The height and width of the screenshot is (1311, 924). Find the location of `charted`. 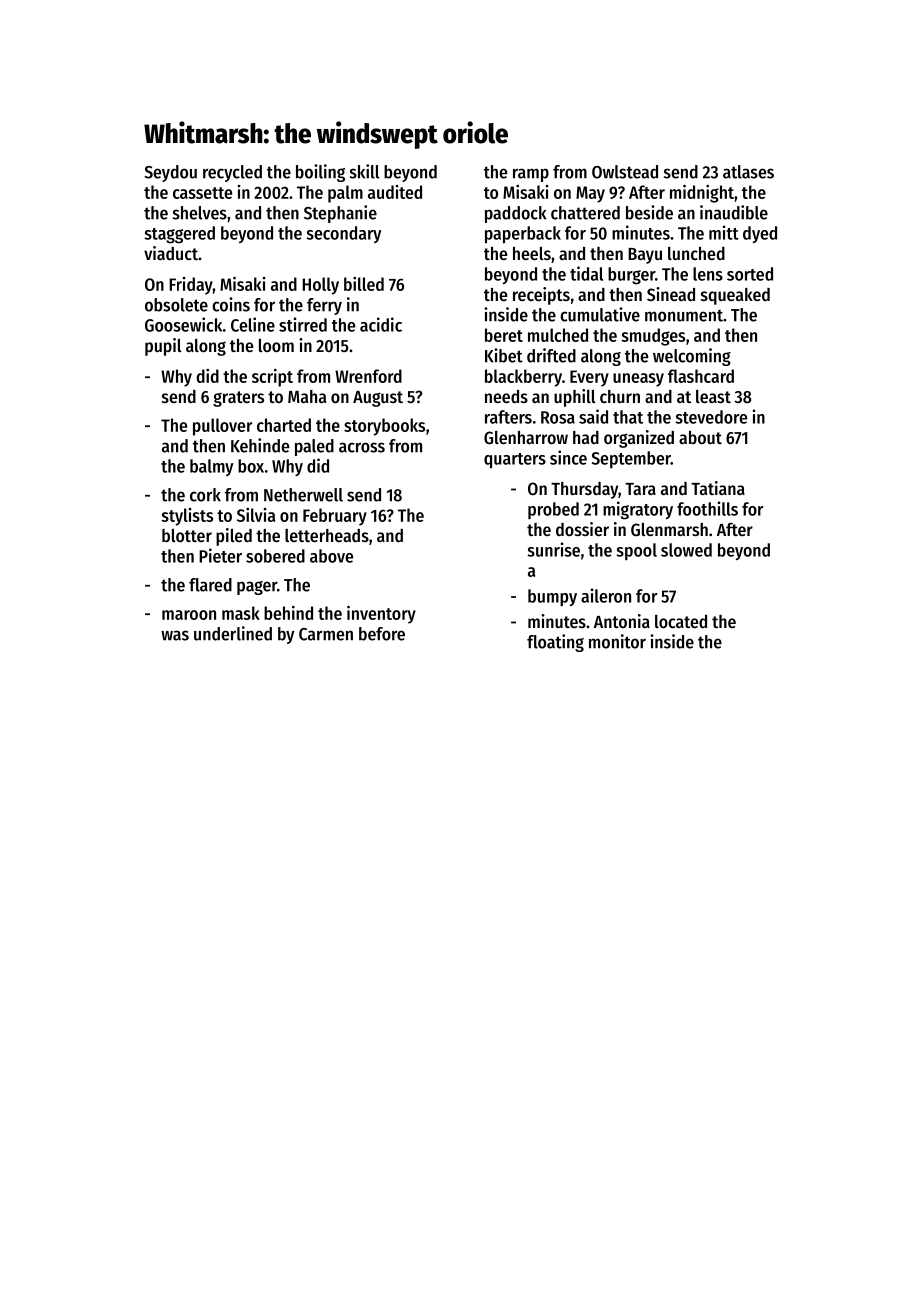

charted is located at coordinates (284, 425).
